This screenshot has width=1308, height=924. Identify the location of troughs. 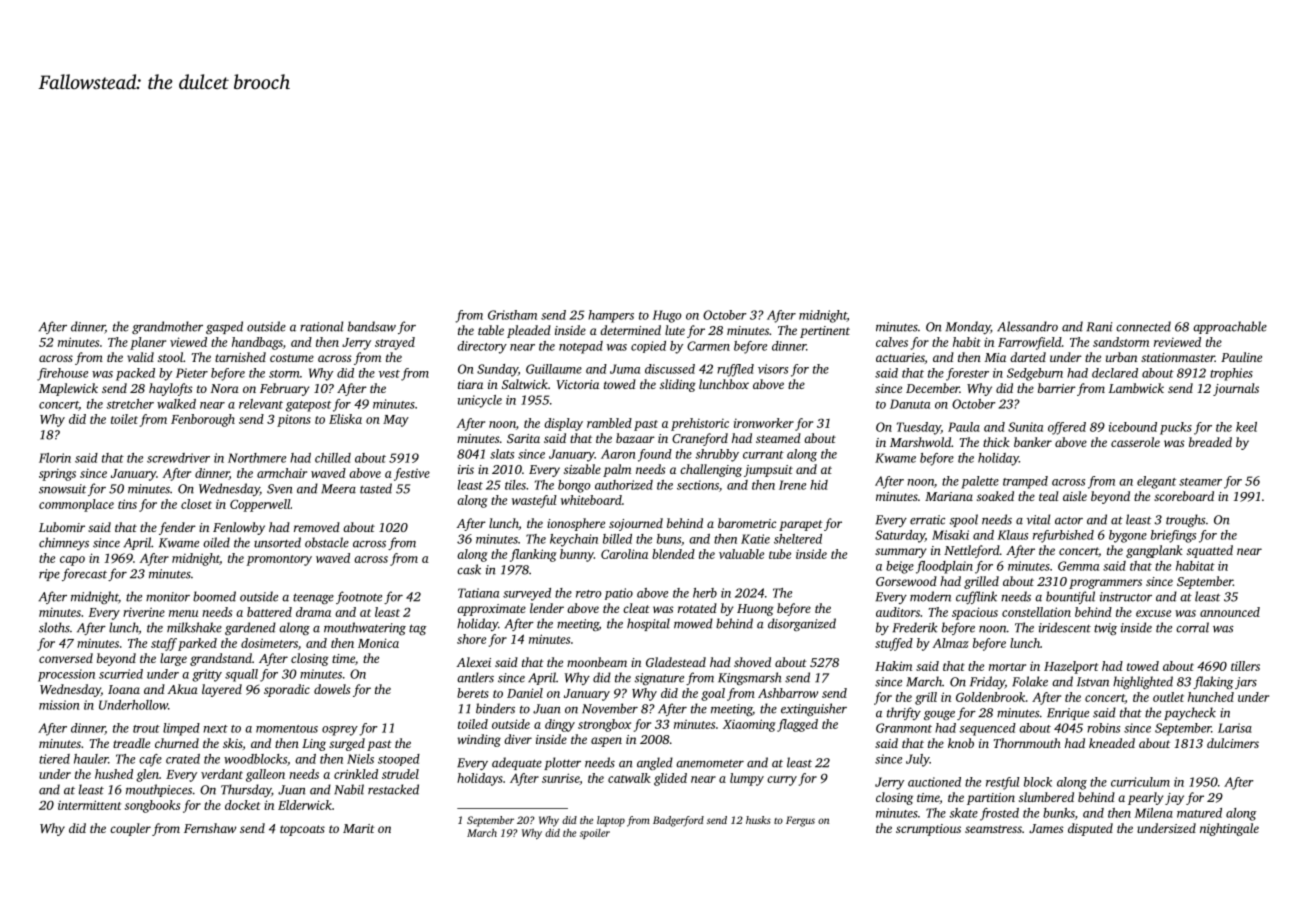
(1186, 520).
